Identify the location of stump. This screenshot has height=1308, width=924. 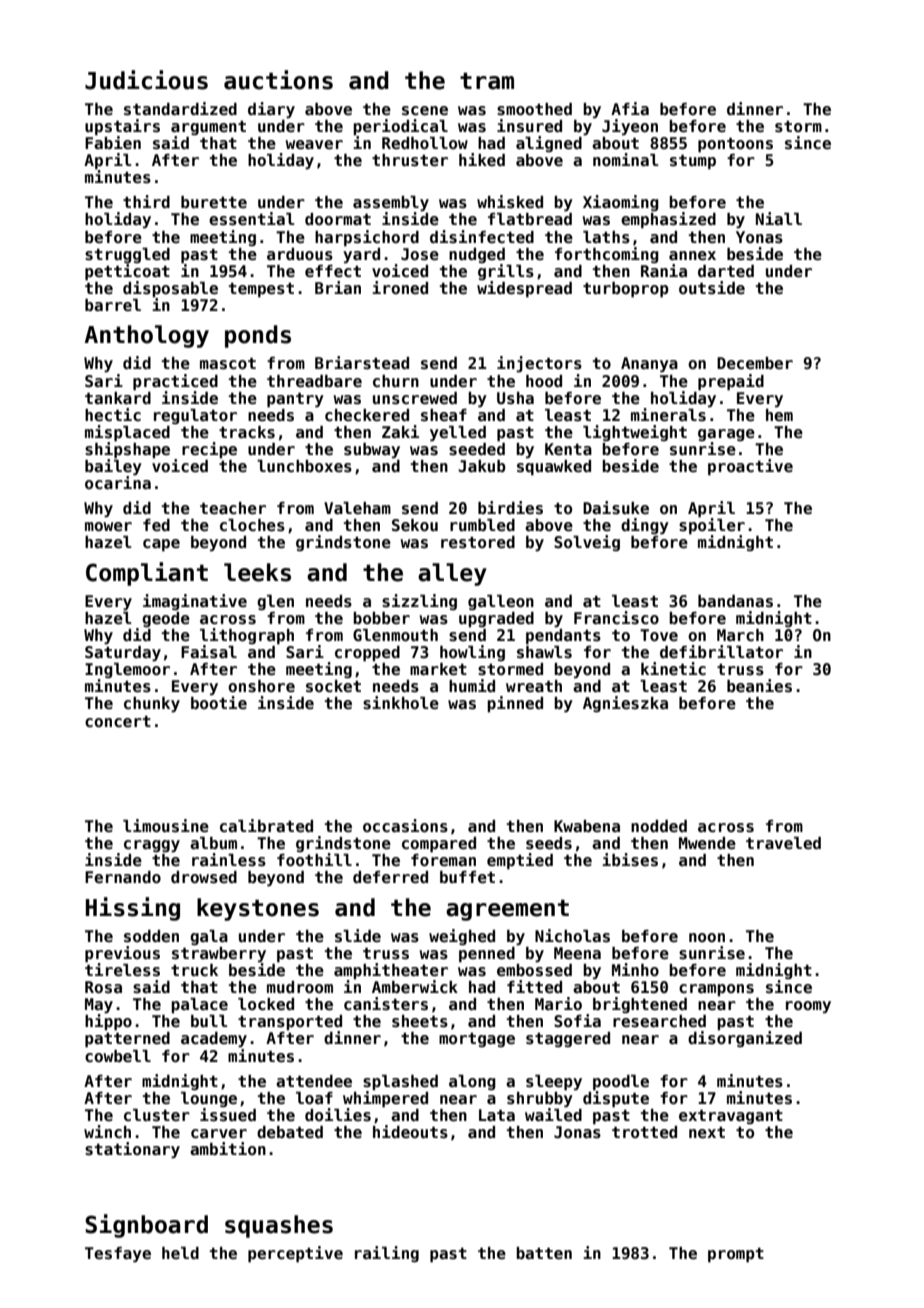
(693, 162).
